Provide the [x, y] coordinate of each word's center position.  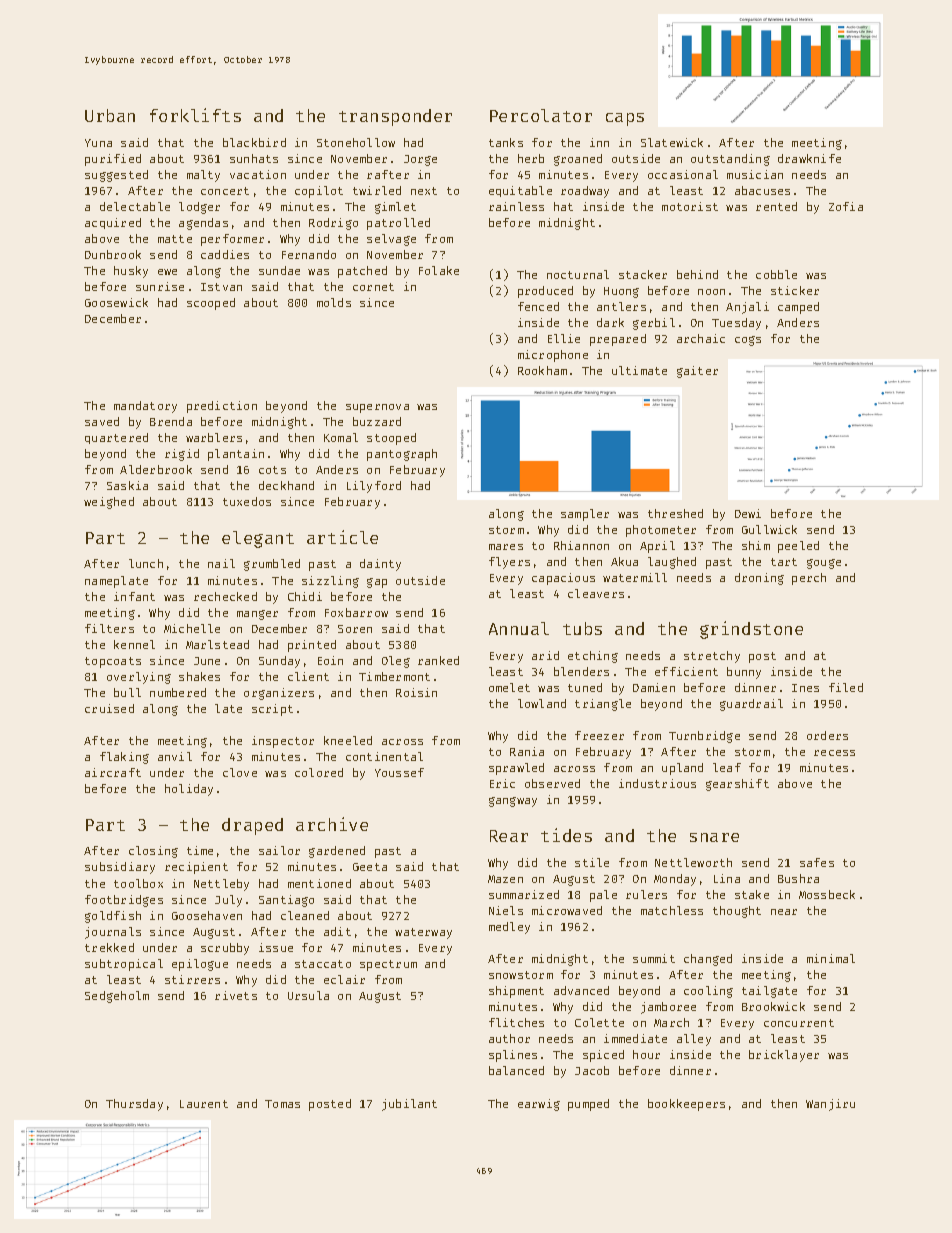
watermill [635, 577]
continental [384, 756]
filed [846, 687]
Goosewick [116, 302]
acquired [113, 223]
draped [252, 826]
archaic [701, 338]
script [272, 710]
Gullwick [769, 529]
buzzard [377, 421]
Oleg [396, 662]
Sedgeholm [117, 997]
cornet [373, 287]
